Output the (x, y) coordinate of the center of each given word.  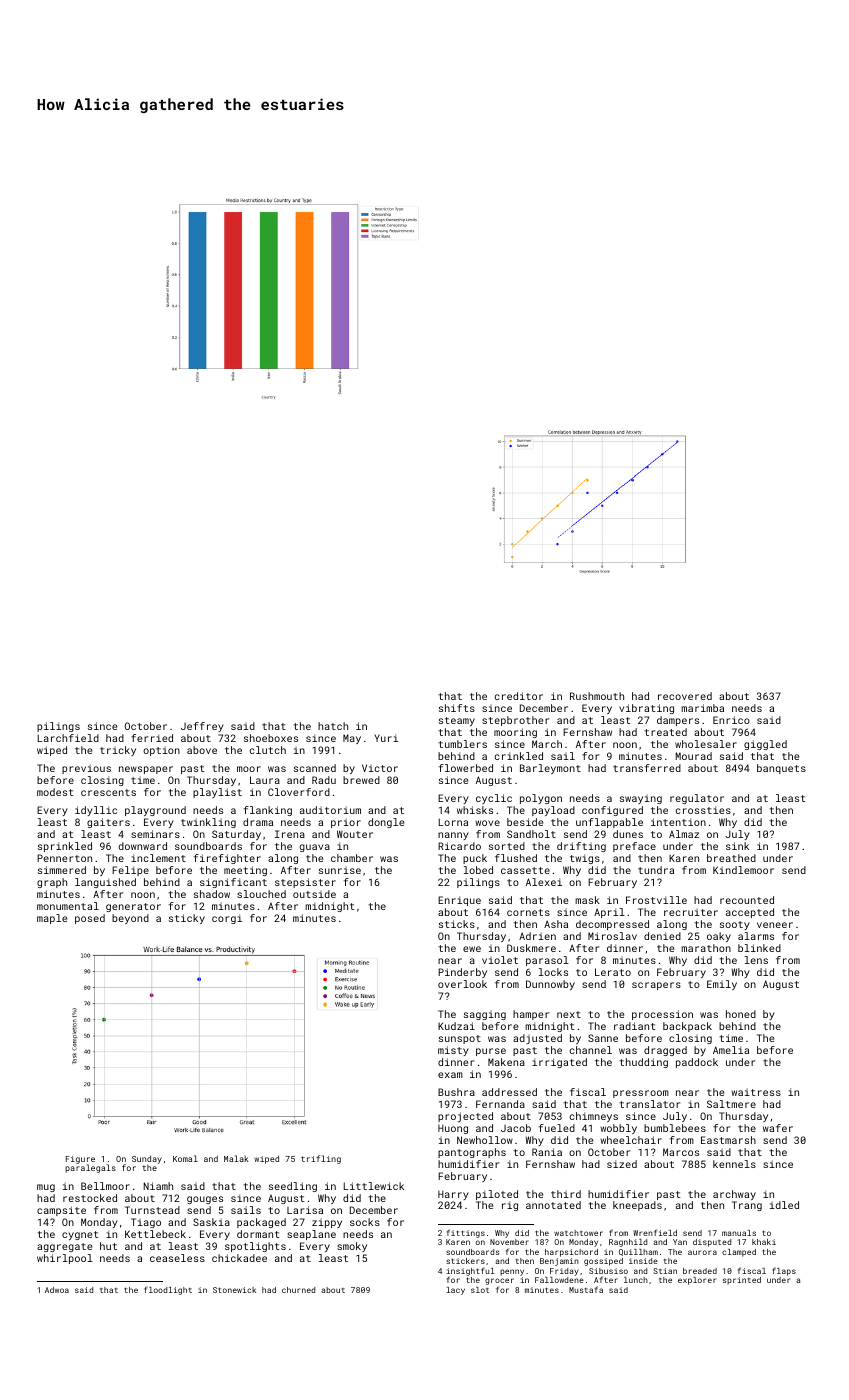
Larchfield (68, 738)
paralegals (90, 1169)
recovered (685, 696)
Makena (506, 1062)
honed (741, 1014)
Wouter (355, 834)
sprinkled (65, 847)
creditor (519, 696)
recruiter (691, 912)
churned (298, 1290)
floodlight (168, 1290)
